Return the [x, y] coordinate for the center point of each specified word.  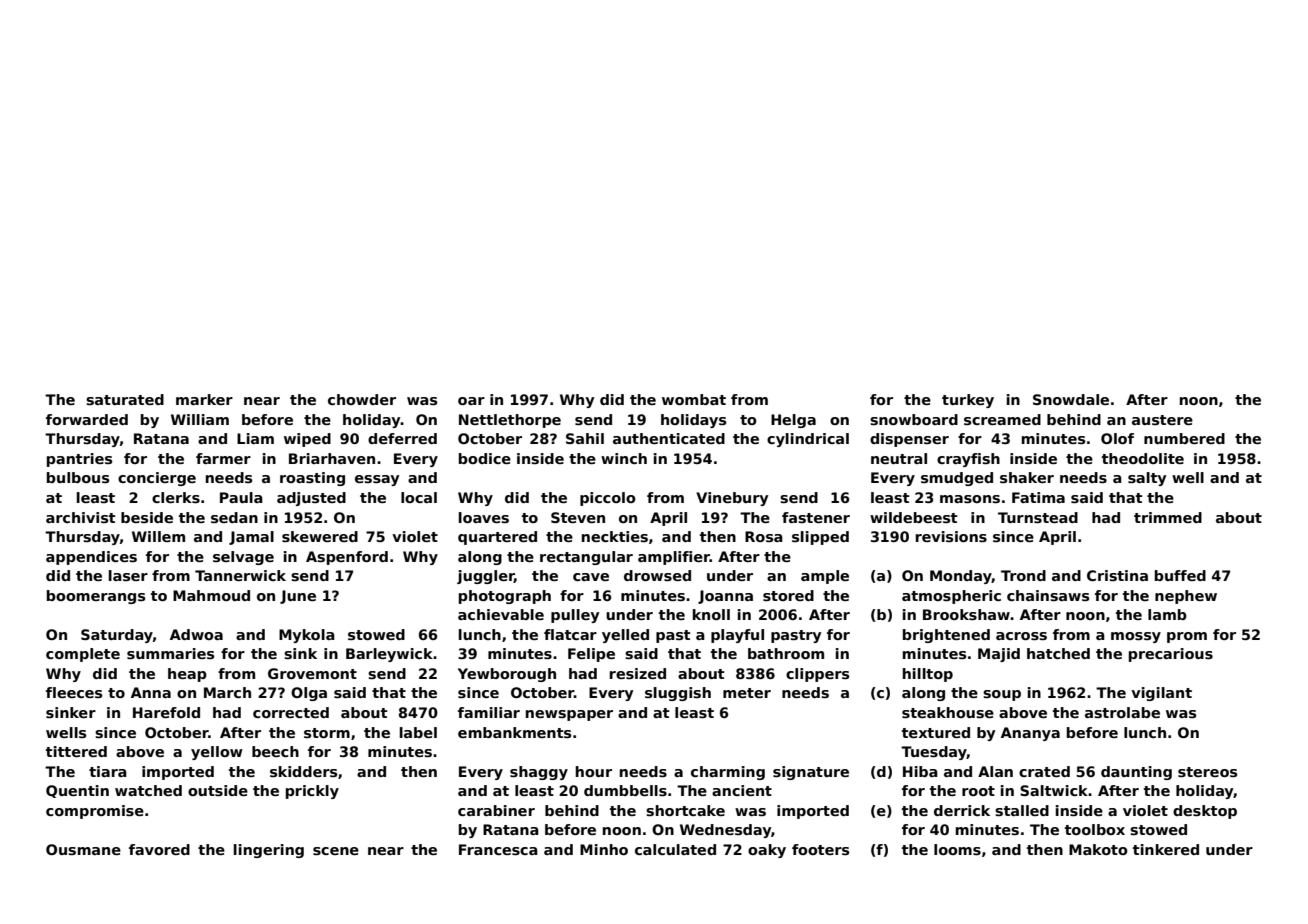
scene [336, 851]
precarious [1171, 655]
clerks [176, 497]
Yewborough [507, 675]
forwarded [87, 419]
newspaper [569, 715]
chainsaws [1048, 595]
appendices [91, 558]
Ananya [1030, 734]
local [419, 497]
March [227, 692]
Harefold [166, 712]
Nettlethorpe [510, 421]
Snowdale [1071, 399]
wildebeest [914, 517]
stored [788, 595]
